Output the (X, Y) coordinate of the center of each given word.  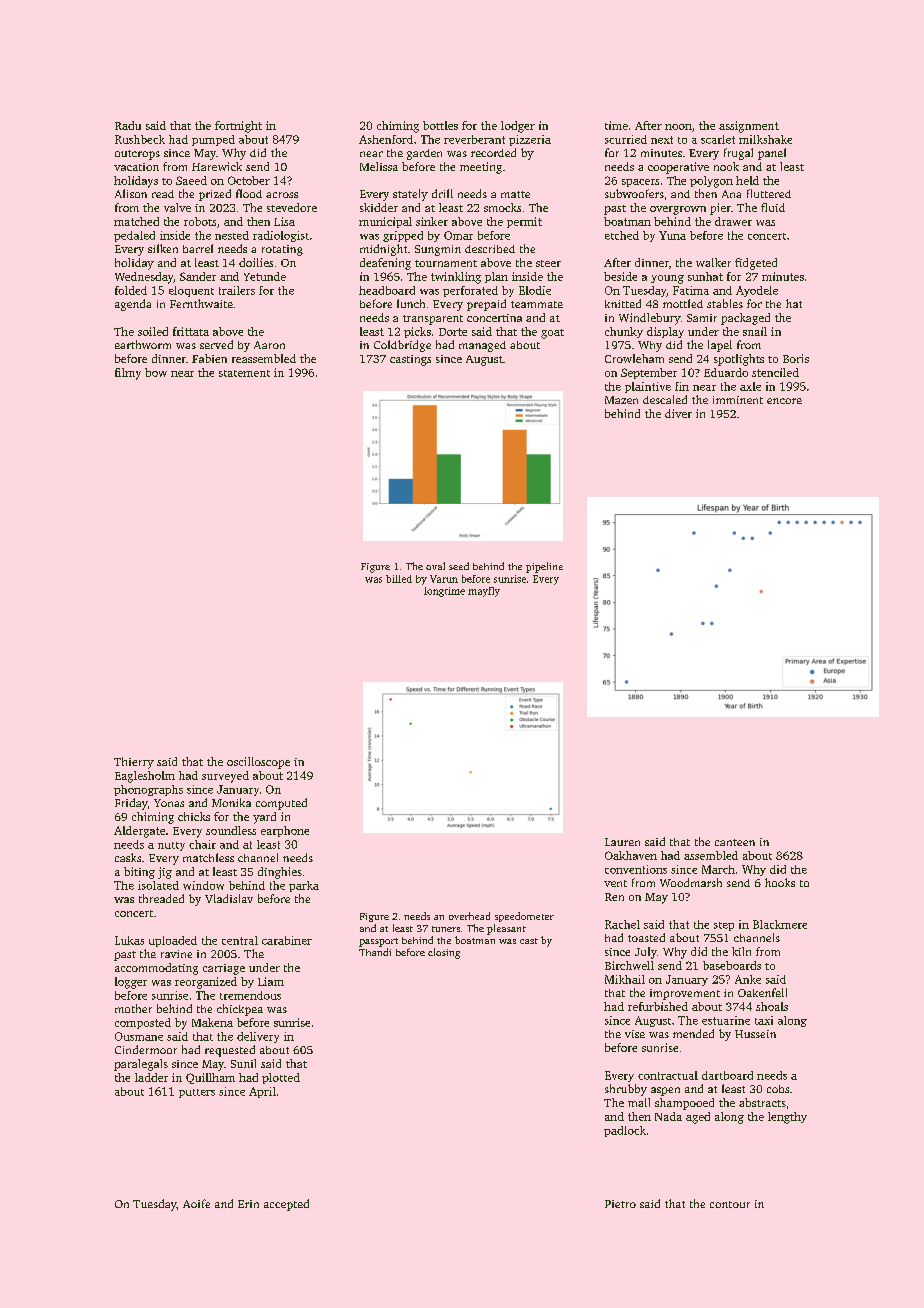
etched (622, 235)
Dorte (453, 332)
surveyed (225, 777)
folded (131, 290)
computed (281, 804)
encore (784, 401)
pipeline (544, 567)
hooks (780, 882)
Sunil (243, 1063)
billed (399, 579)
